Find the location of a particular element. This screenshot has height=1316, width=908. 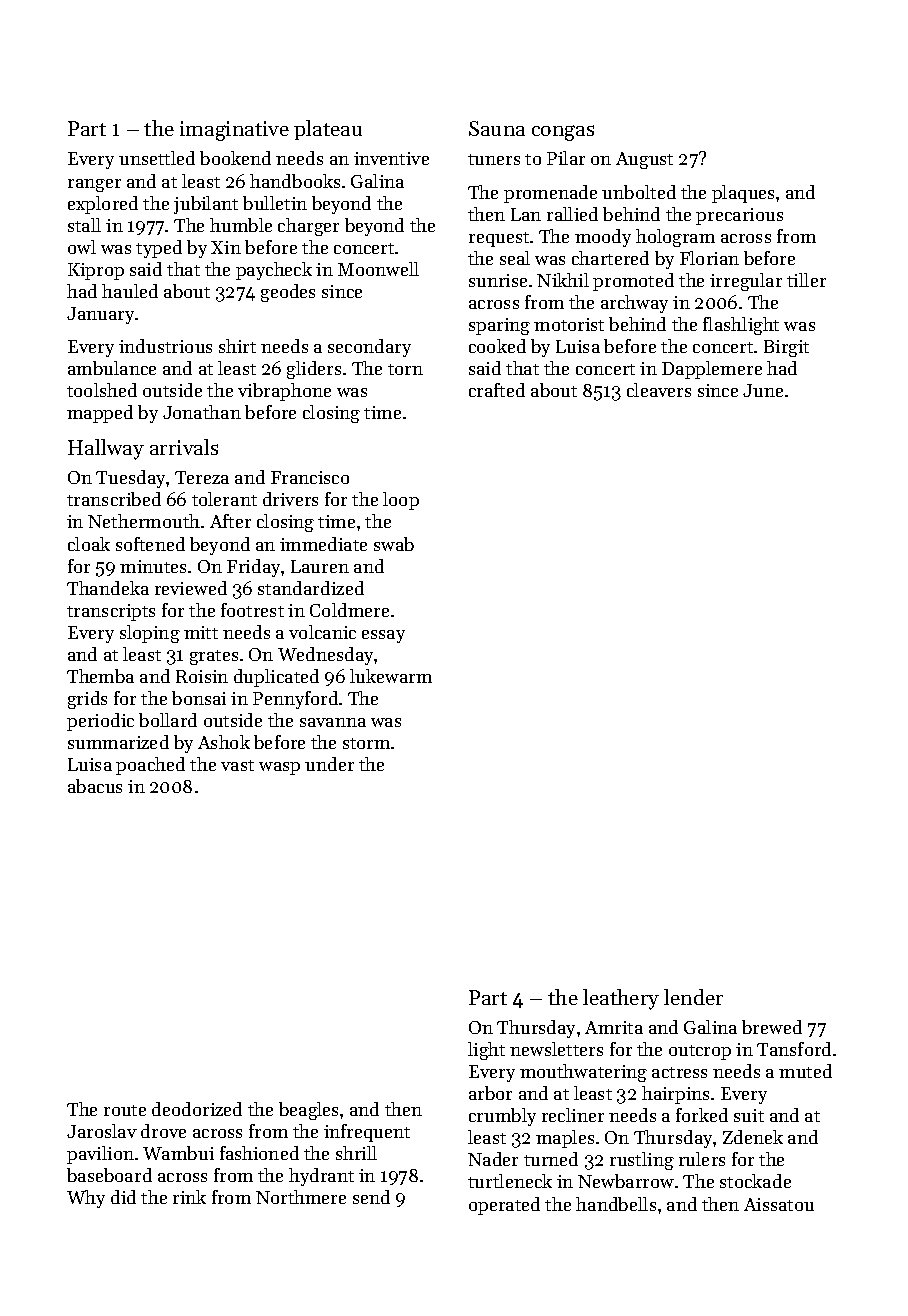

grates is located at coordinates (214, 657).
